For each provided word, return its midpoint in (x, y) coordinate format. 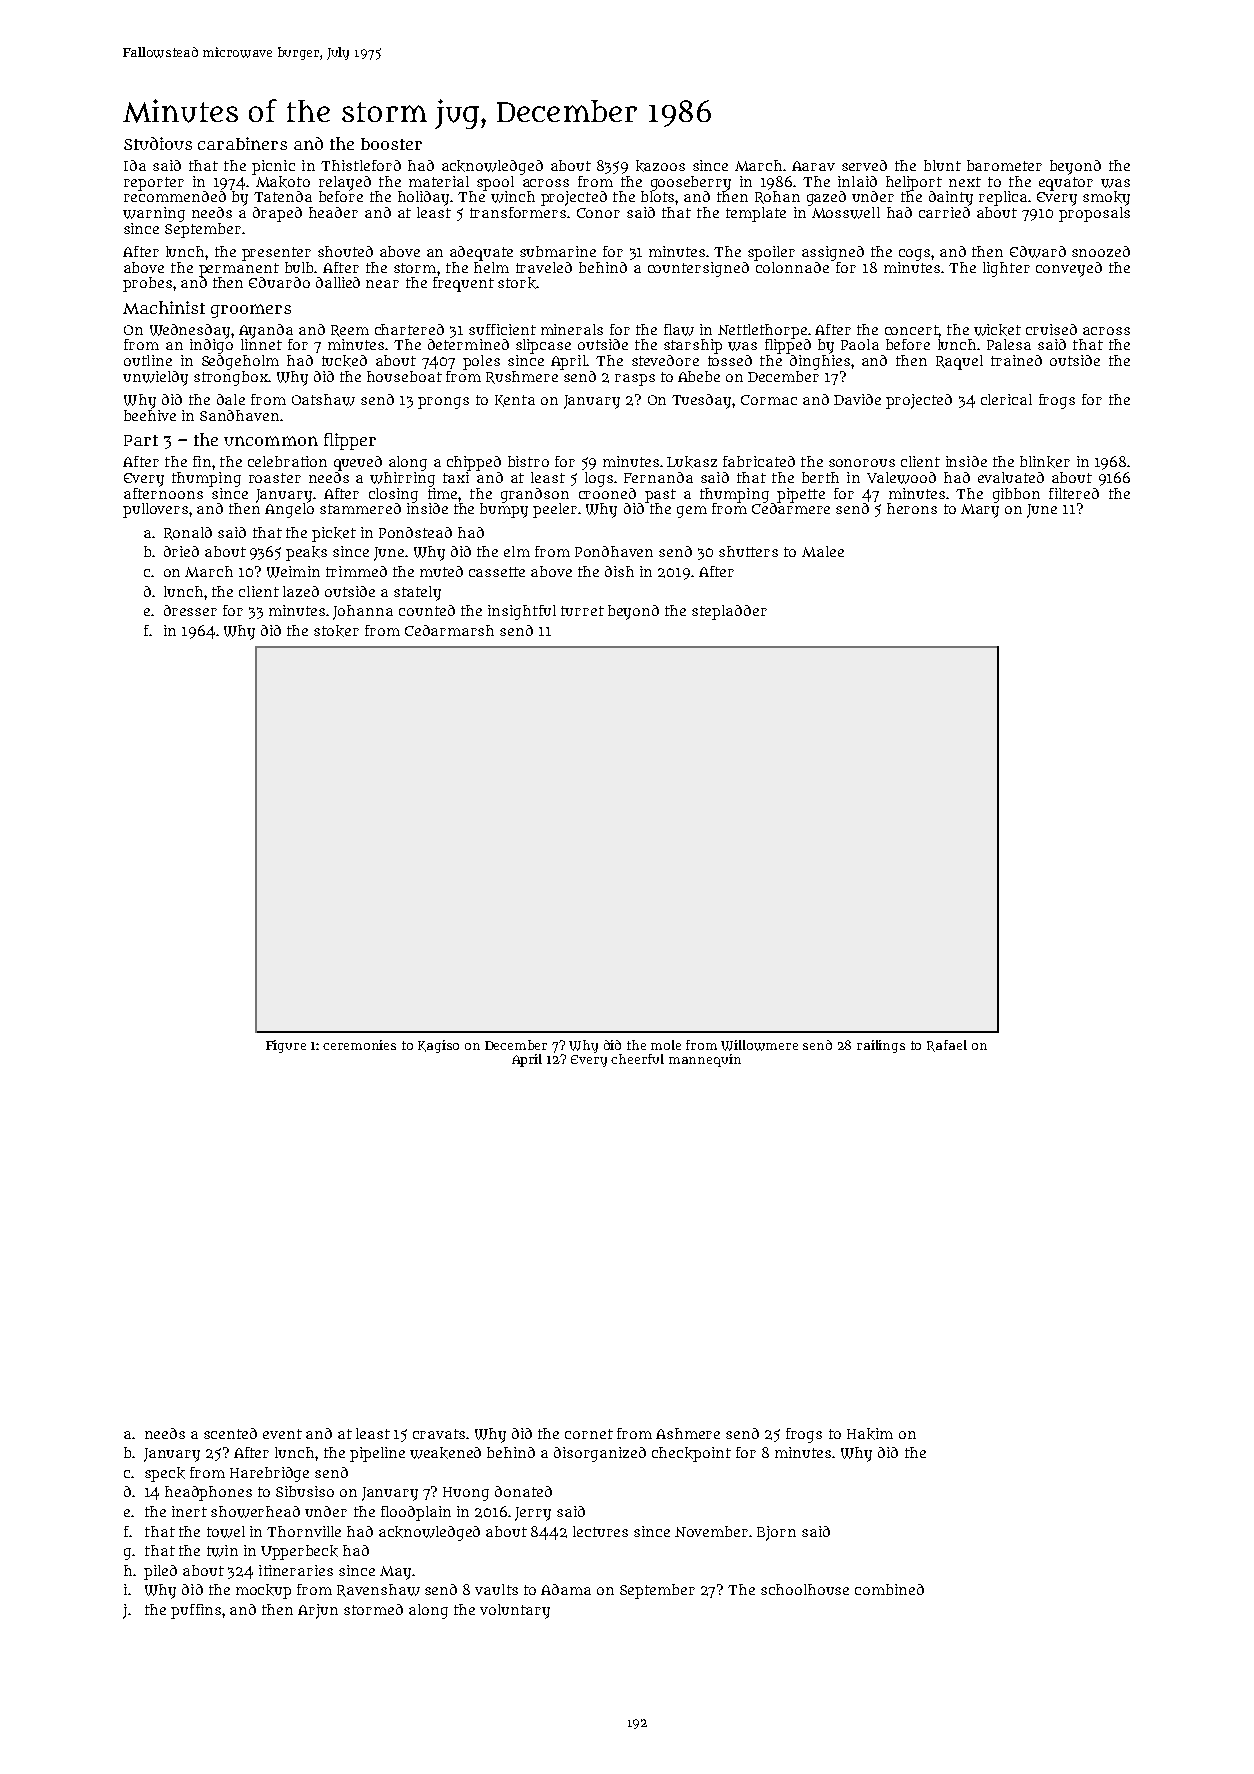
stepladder (729, 612)
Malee (823, 551)
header (333, 212)
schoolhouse (805, 1589)
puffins (196, 1611)
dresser (190, 610)
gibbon (1016, 495)
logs (599, 479)
